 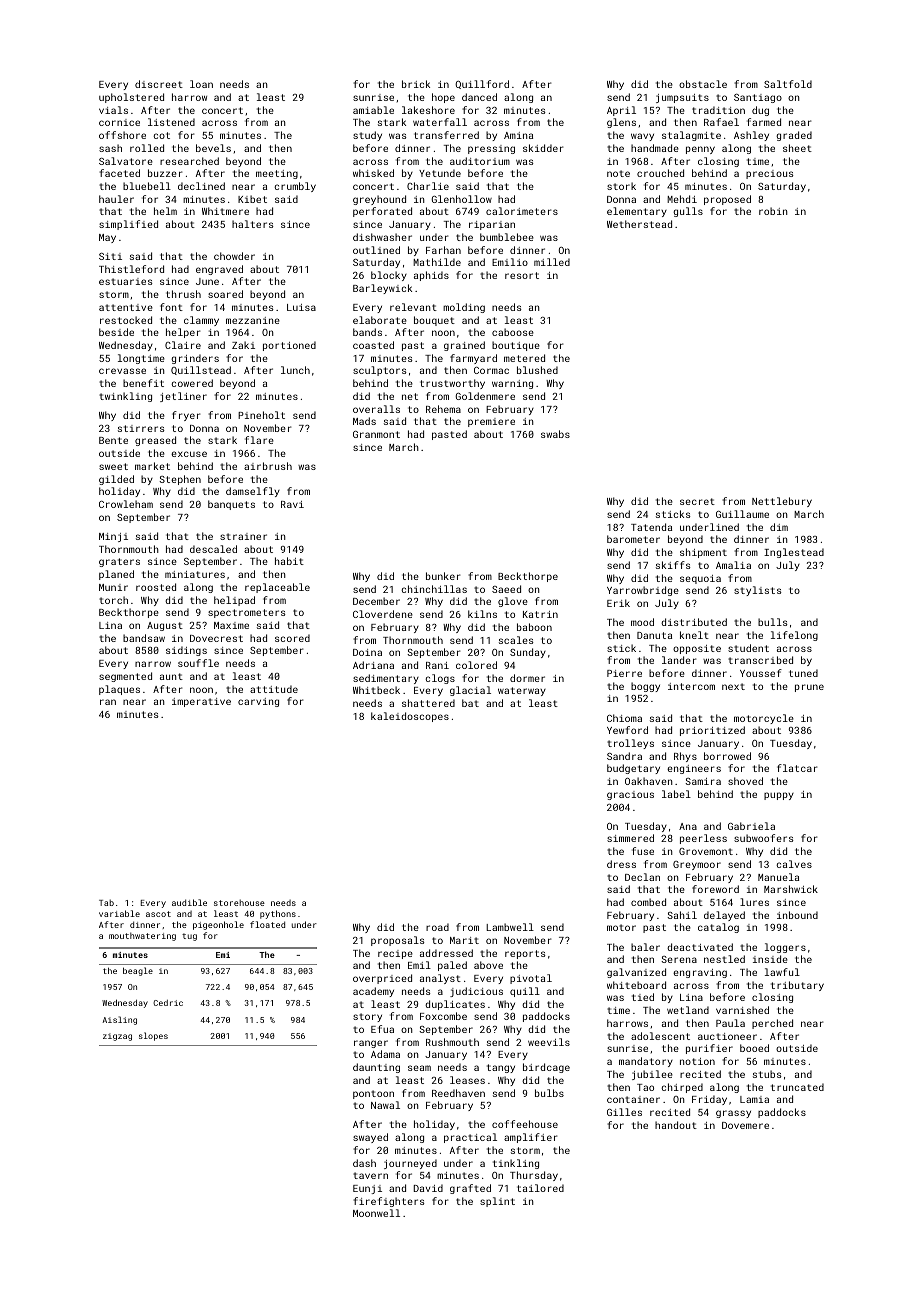 I want to click on sheet, so click(x=797, y=148).
